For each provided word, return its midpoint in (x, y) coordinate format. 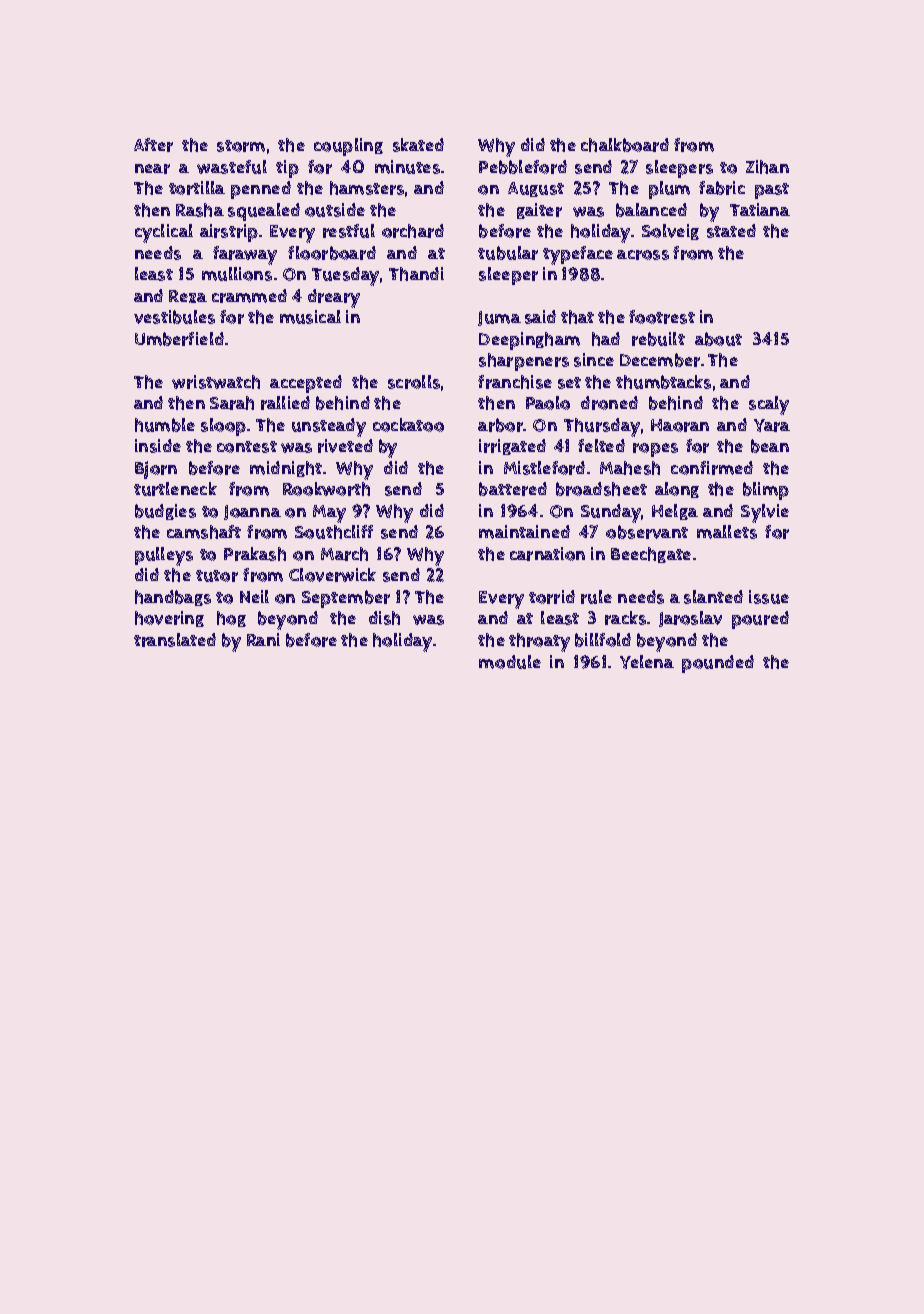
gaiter (539, 211)
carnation (547, 554)
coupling (348, 147)
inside (158, 446)
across (643, 255)
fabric (722, 188)
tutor (217, 576)
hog (231, 619)
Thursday (602, 427)
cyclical (164, 233)
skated (418, 145)
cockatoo (408, 425)
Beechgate (651, 555)
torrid (552, 597)
